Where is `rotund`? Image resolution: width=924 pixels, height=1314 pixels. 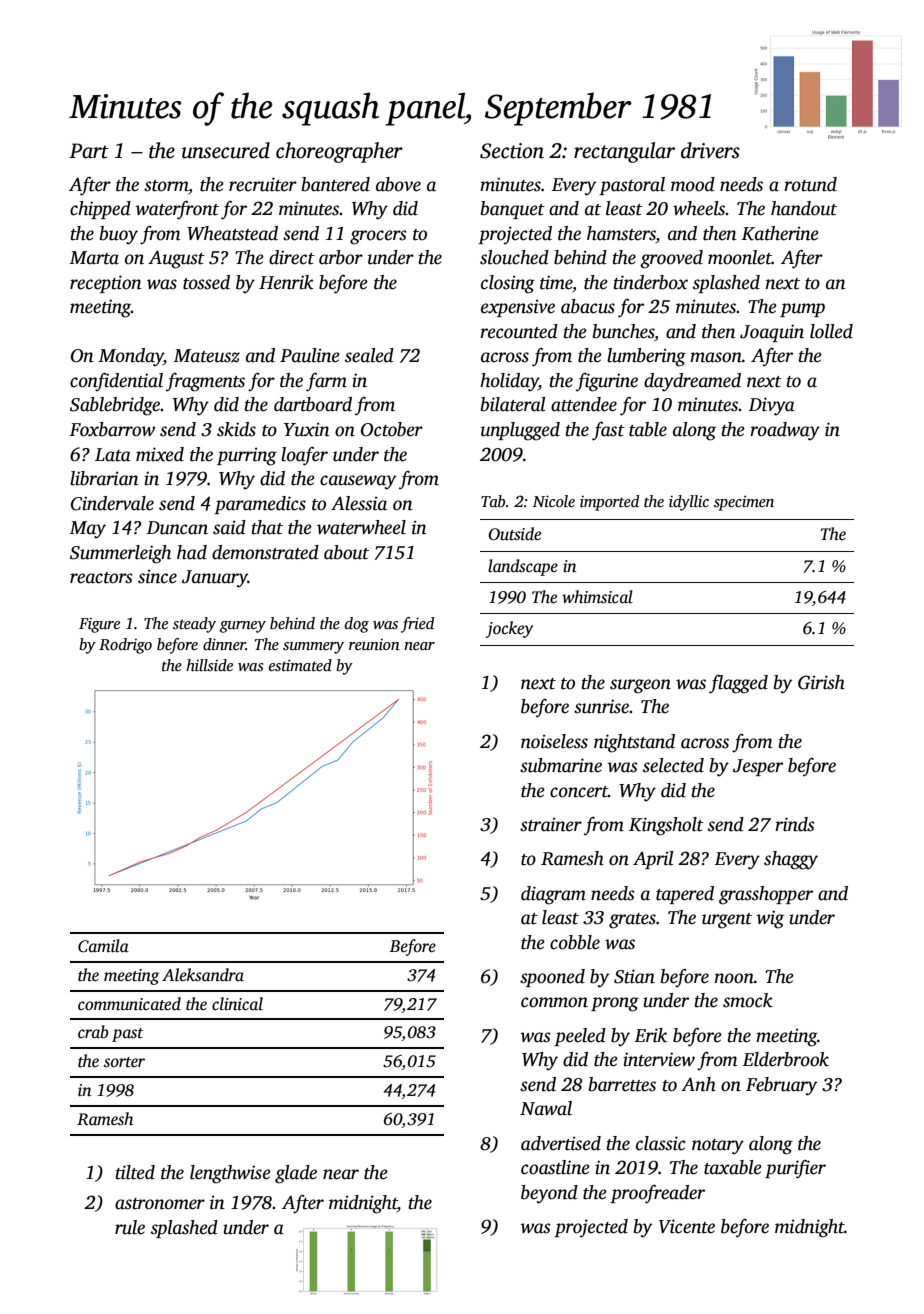
rotund is located at coordinates (810, 184).
